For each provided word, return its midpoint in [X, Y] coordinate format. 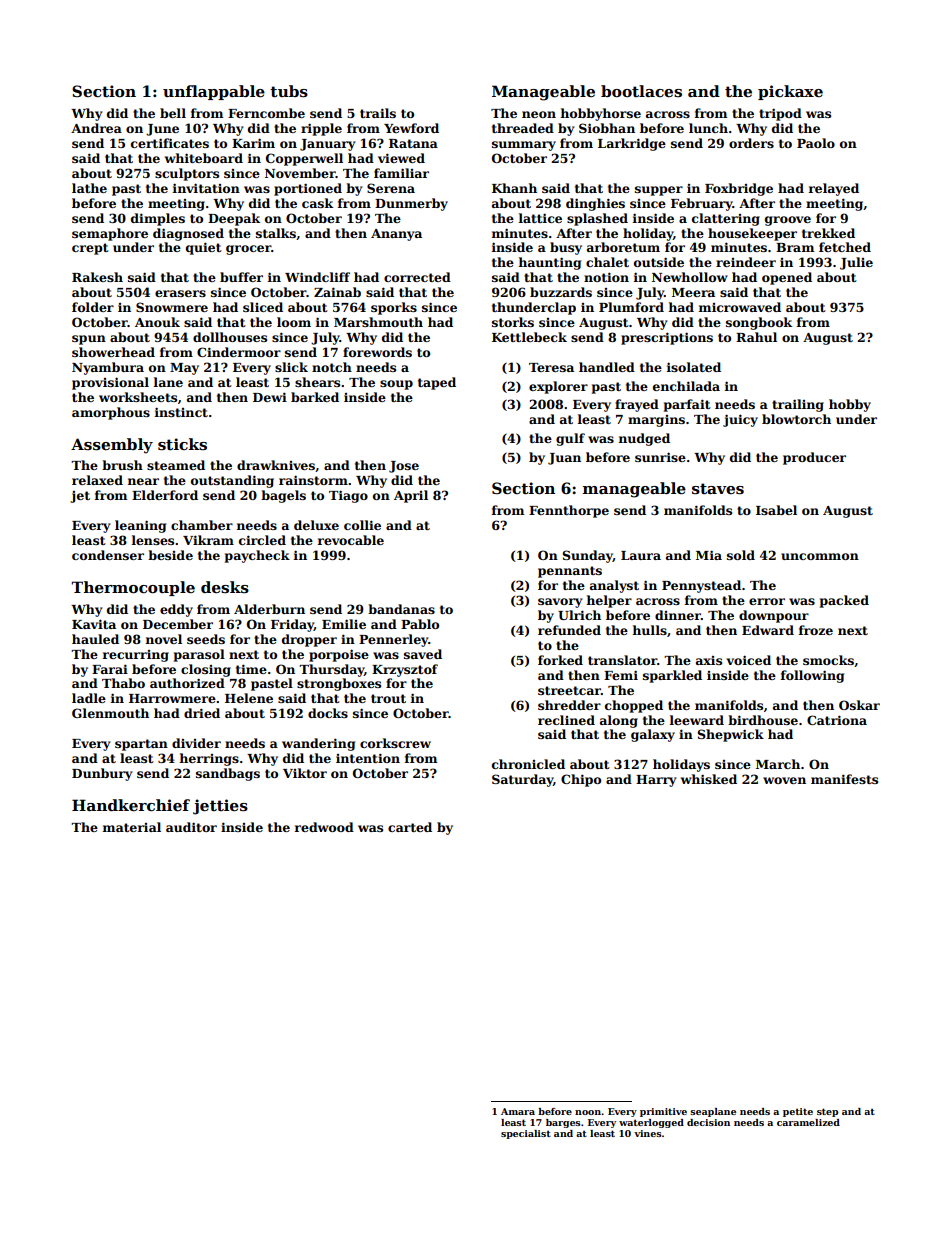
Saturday [522, 780]
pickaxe [790, 92]
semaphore [110, 234]
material [132, 827]
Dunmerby [411, 204]
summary [524, 146]
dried [202, 713]
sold [741, 555]
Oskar [859, 705]
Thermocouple [133, 588]
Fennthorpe [569, 511]
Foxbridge [739, 189]
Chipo [581, 780]
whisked [709, 779]
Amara [518, 1111]
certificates [170, 143]
